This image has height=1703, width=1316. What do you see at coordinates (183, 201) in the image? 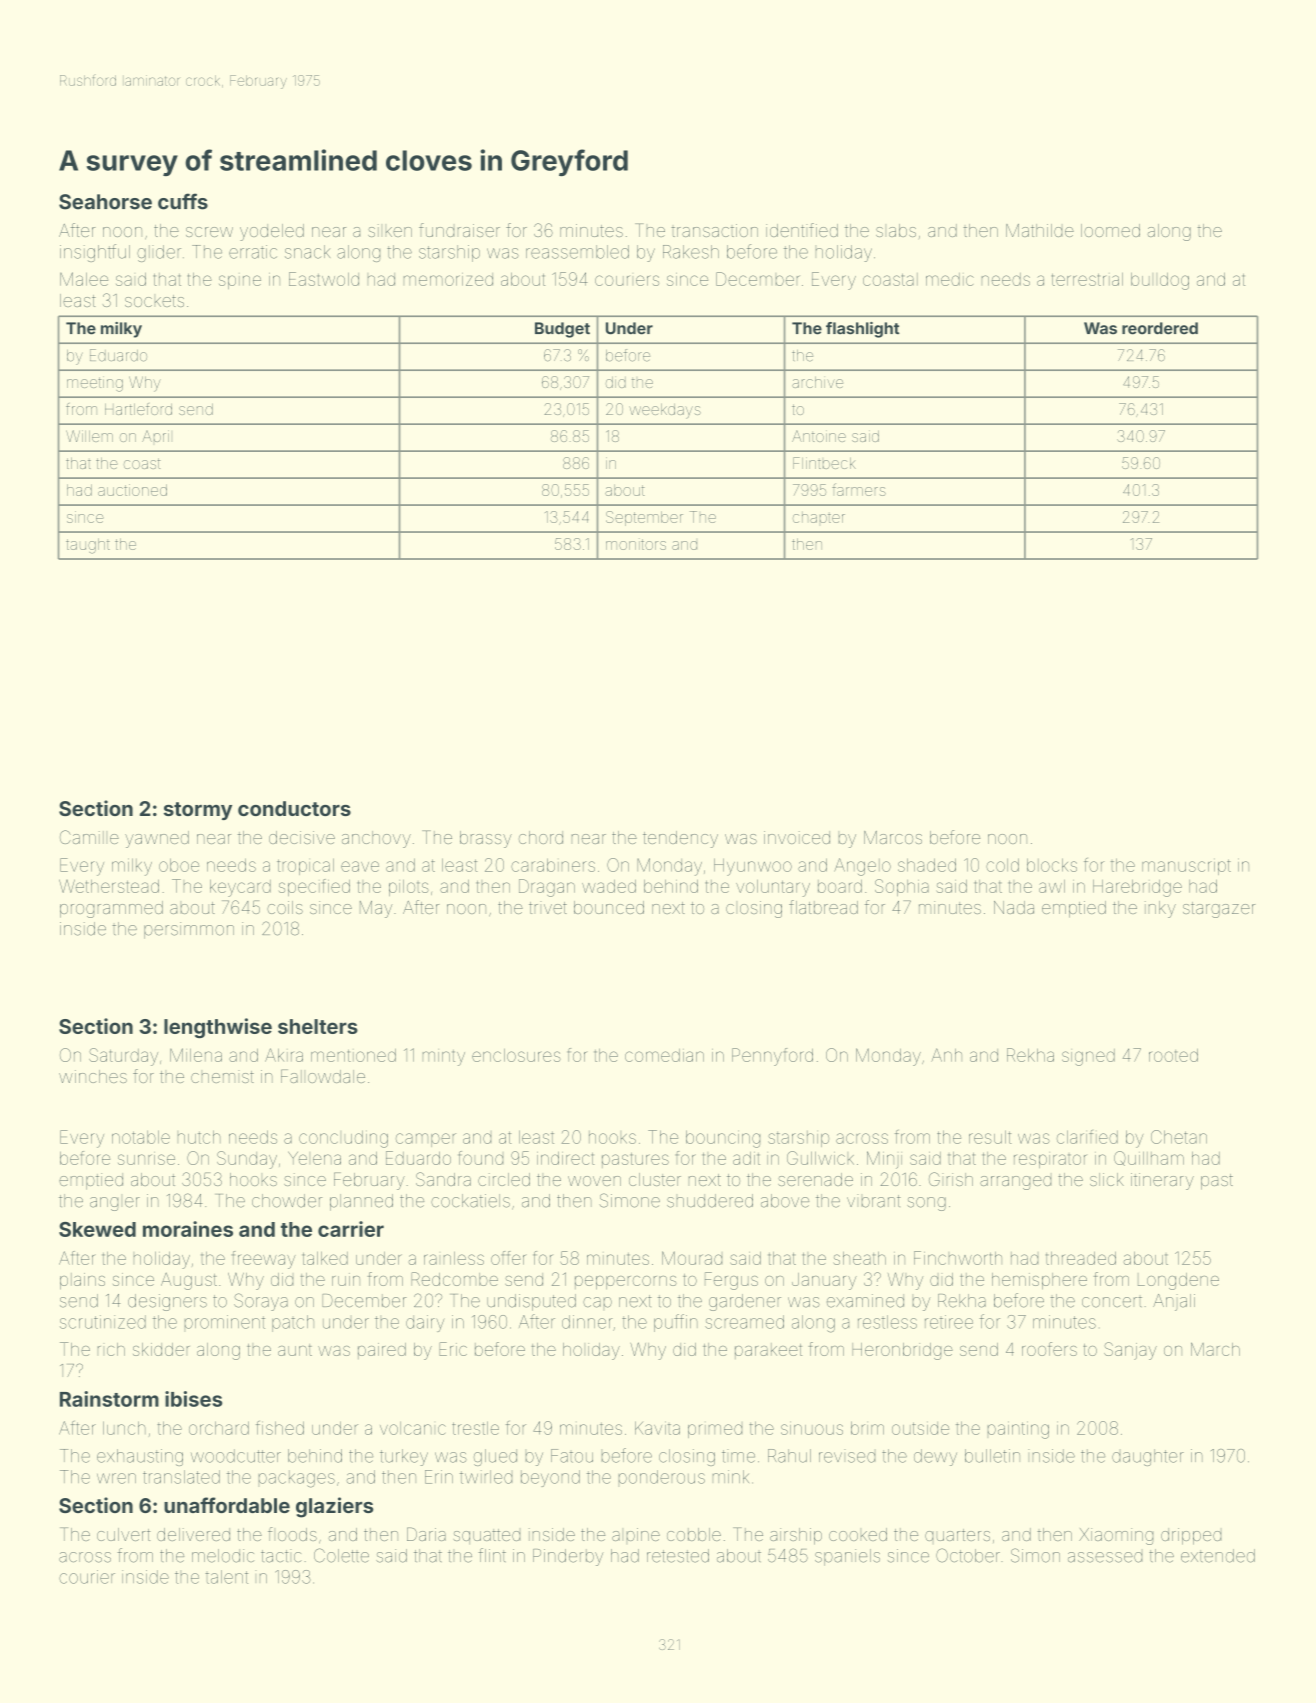
I see `cuffs` at bounding box center [183, 201].
